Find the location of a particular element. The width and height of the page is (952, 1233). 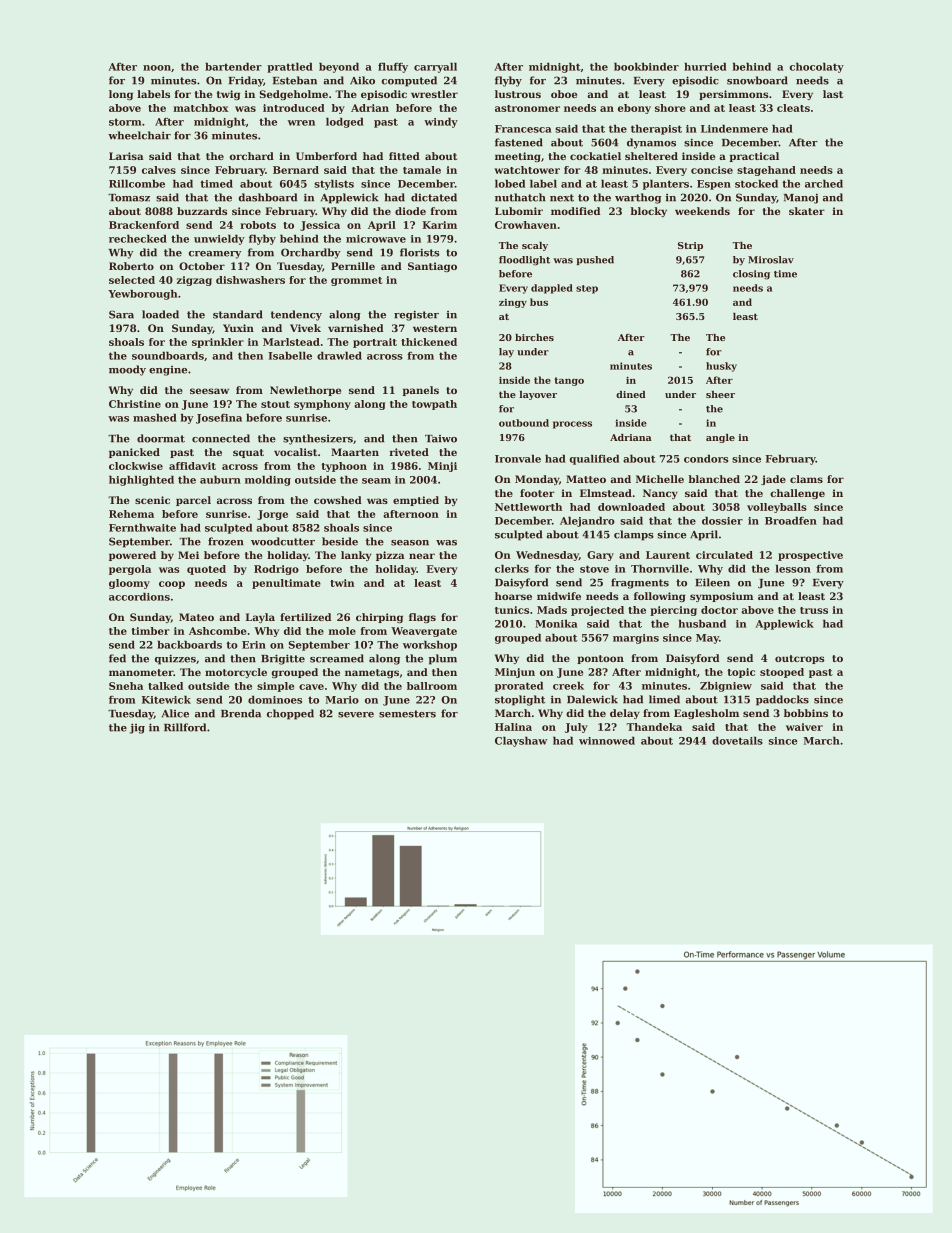

practical is located at coordinates (754, 157).
